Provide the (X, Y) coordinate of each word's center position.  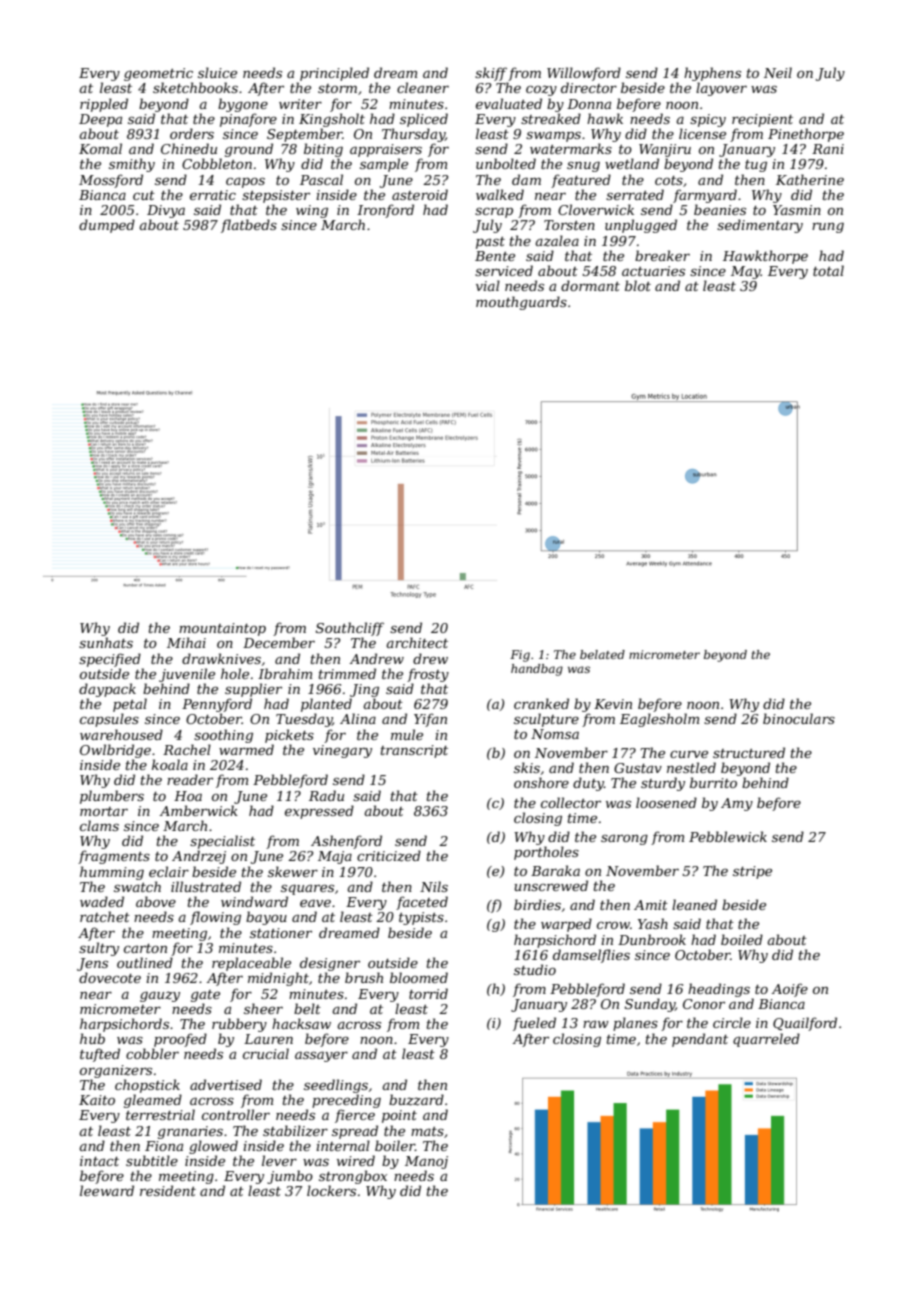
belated (602, 654)
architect (417, 642)
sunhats (106, 642)
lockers (331, 1190)
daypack (107, 690)
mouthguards (521, 303)
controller (236, 1114)
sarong (624, 839)
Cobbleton (217, 163)
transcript (414, 751)
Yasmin (797, 210)
